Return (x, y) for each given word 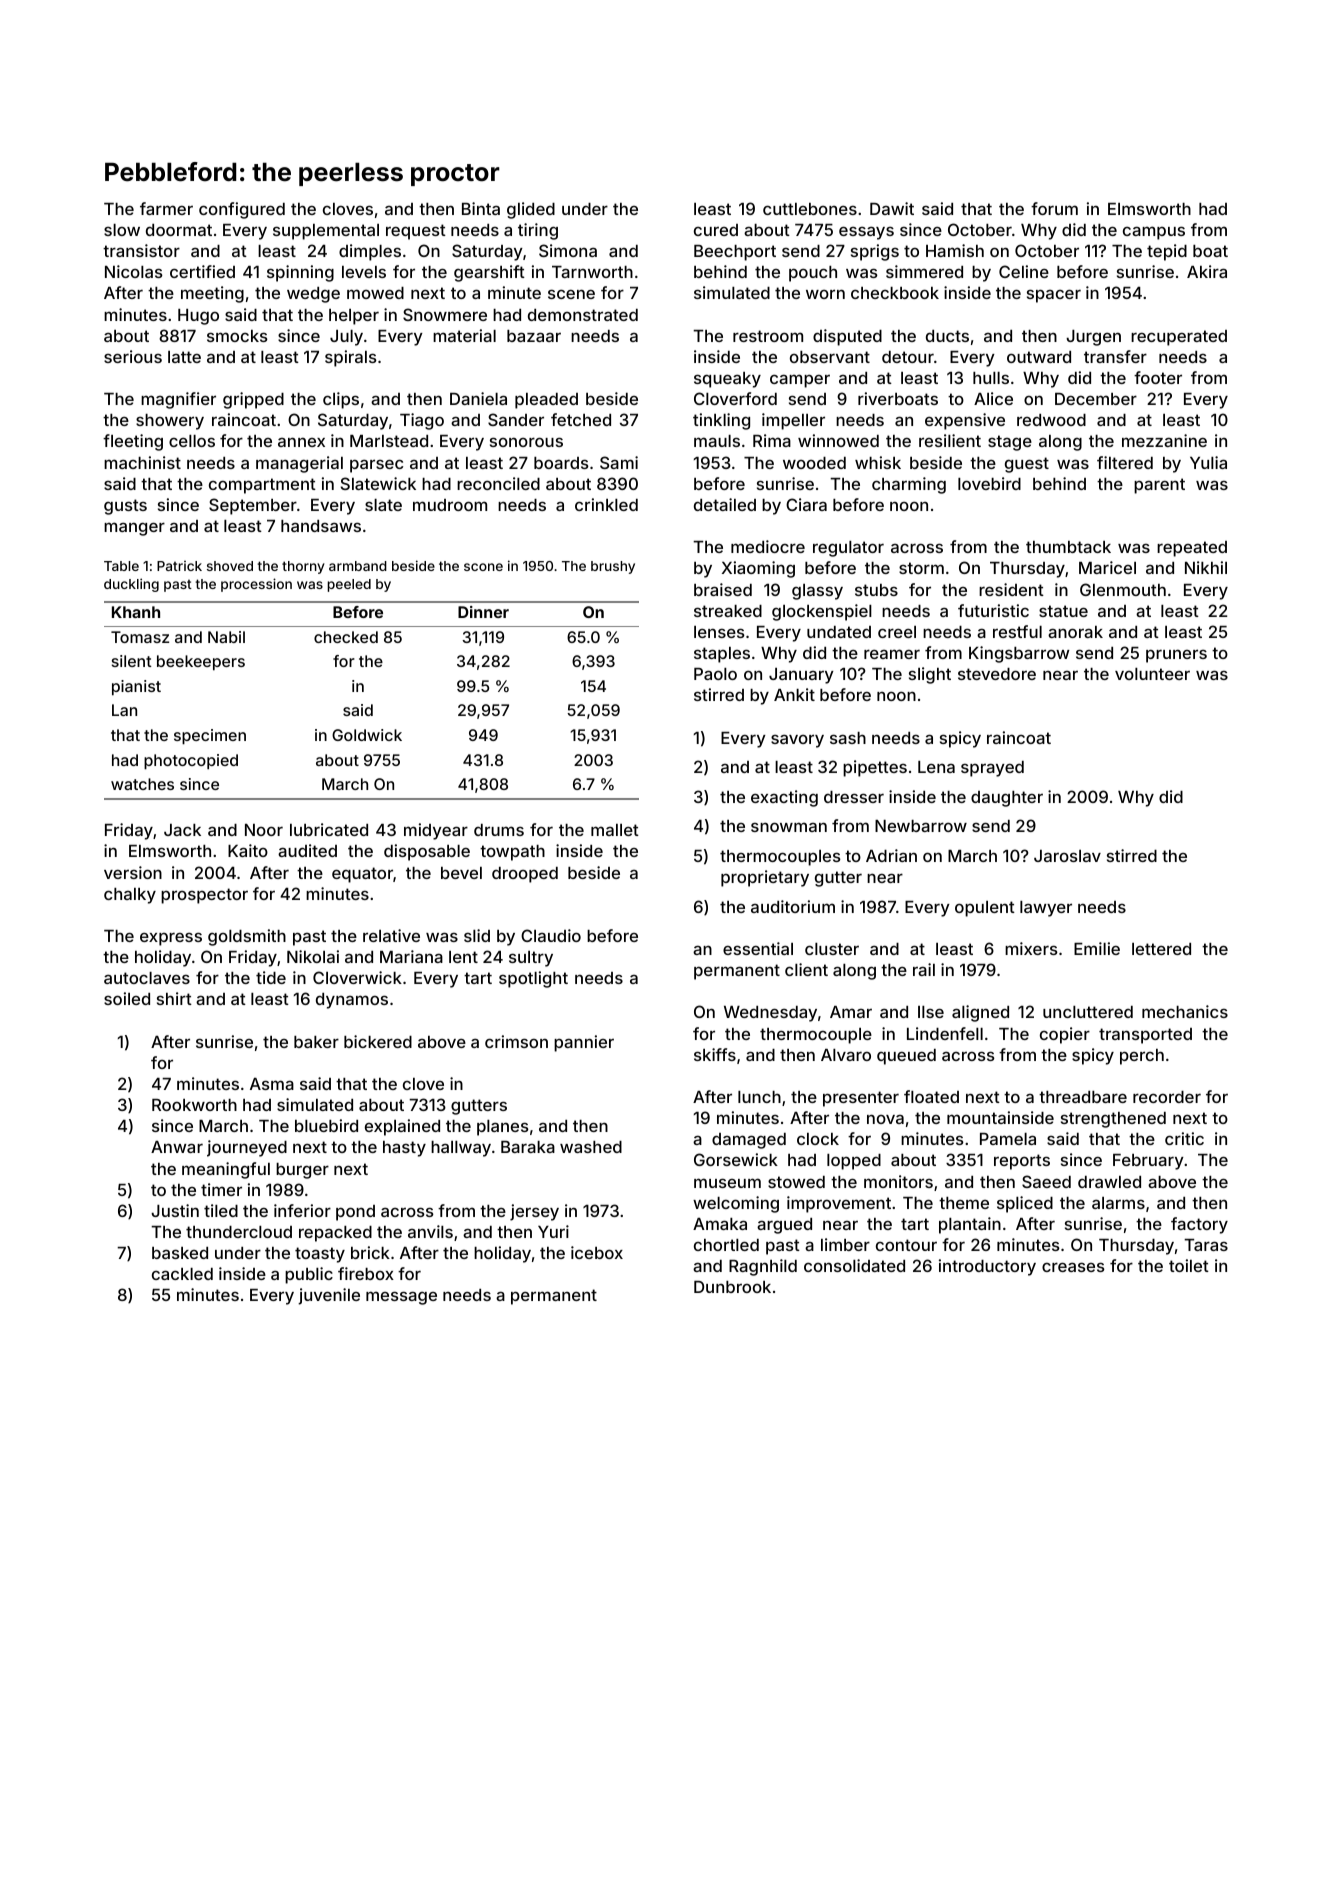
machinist (142, 462)
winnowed (838, 440)
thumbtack (1068, 547)
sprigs (875, 252)
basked (180, 1253)
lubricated (329, 829)
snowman (789, 827)
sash (848, 738)
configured (242, 210)
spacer (1054, 296)
